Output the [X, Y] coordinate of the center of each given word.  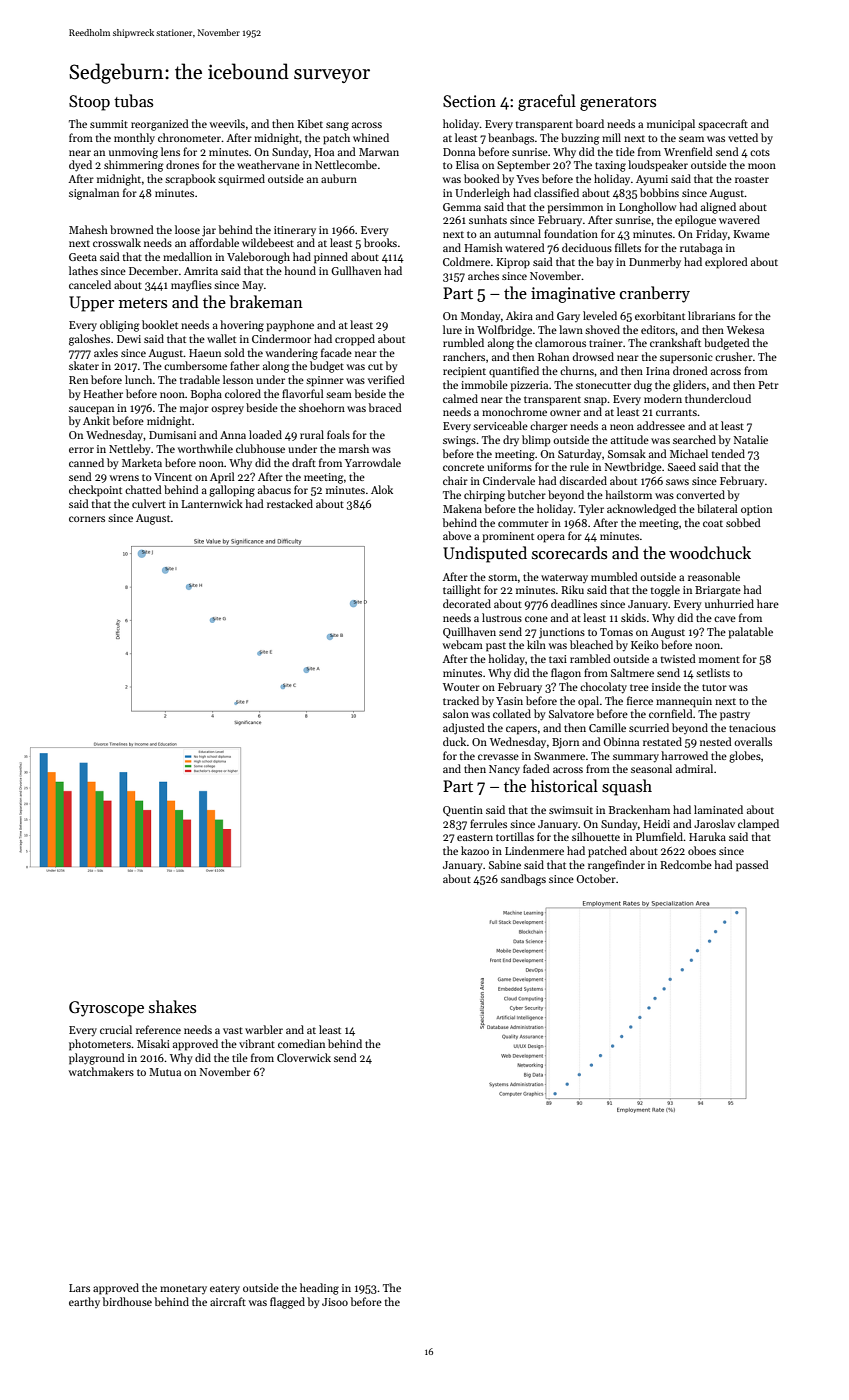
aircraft [228, 1301]
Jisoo [335, 1302]
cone [536, 619]
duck [454, 741]
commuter [523, 523]
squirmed [241, 180]
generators [618, 104]
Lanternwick [212, 503]
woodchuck [710, 552]
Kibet [310, 123]
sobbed [743, 522]
